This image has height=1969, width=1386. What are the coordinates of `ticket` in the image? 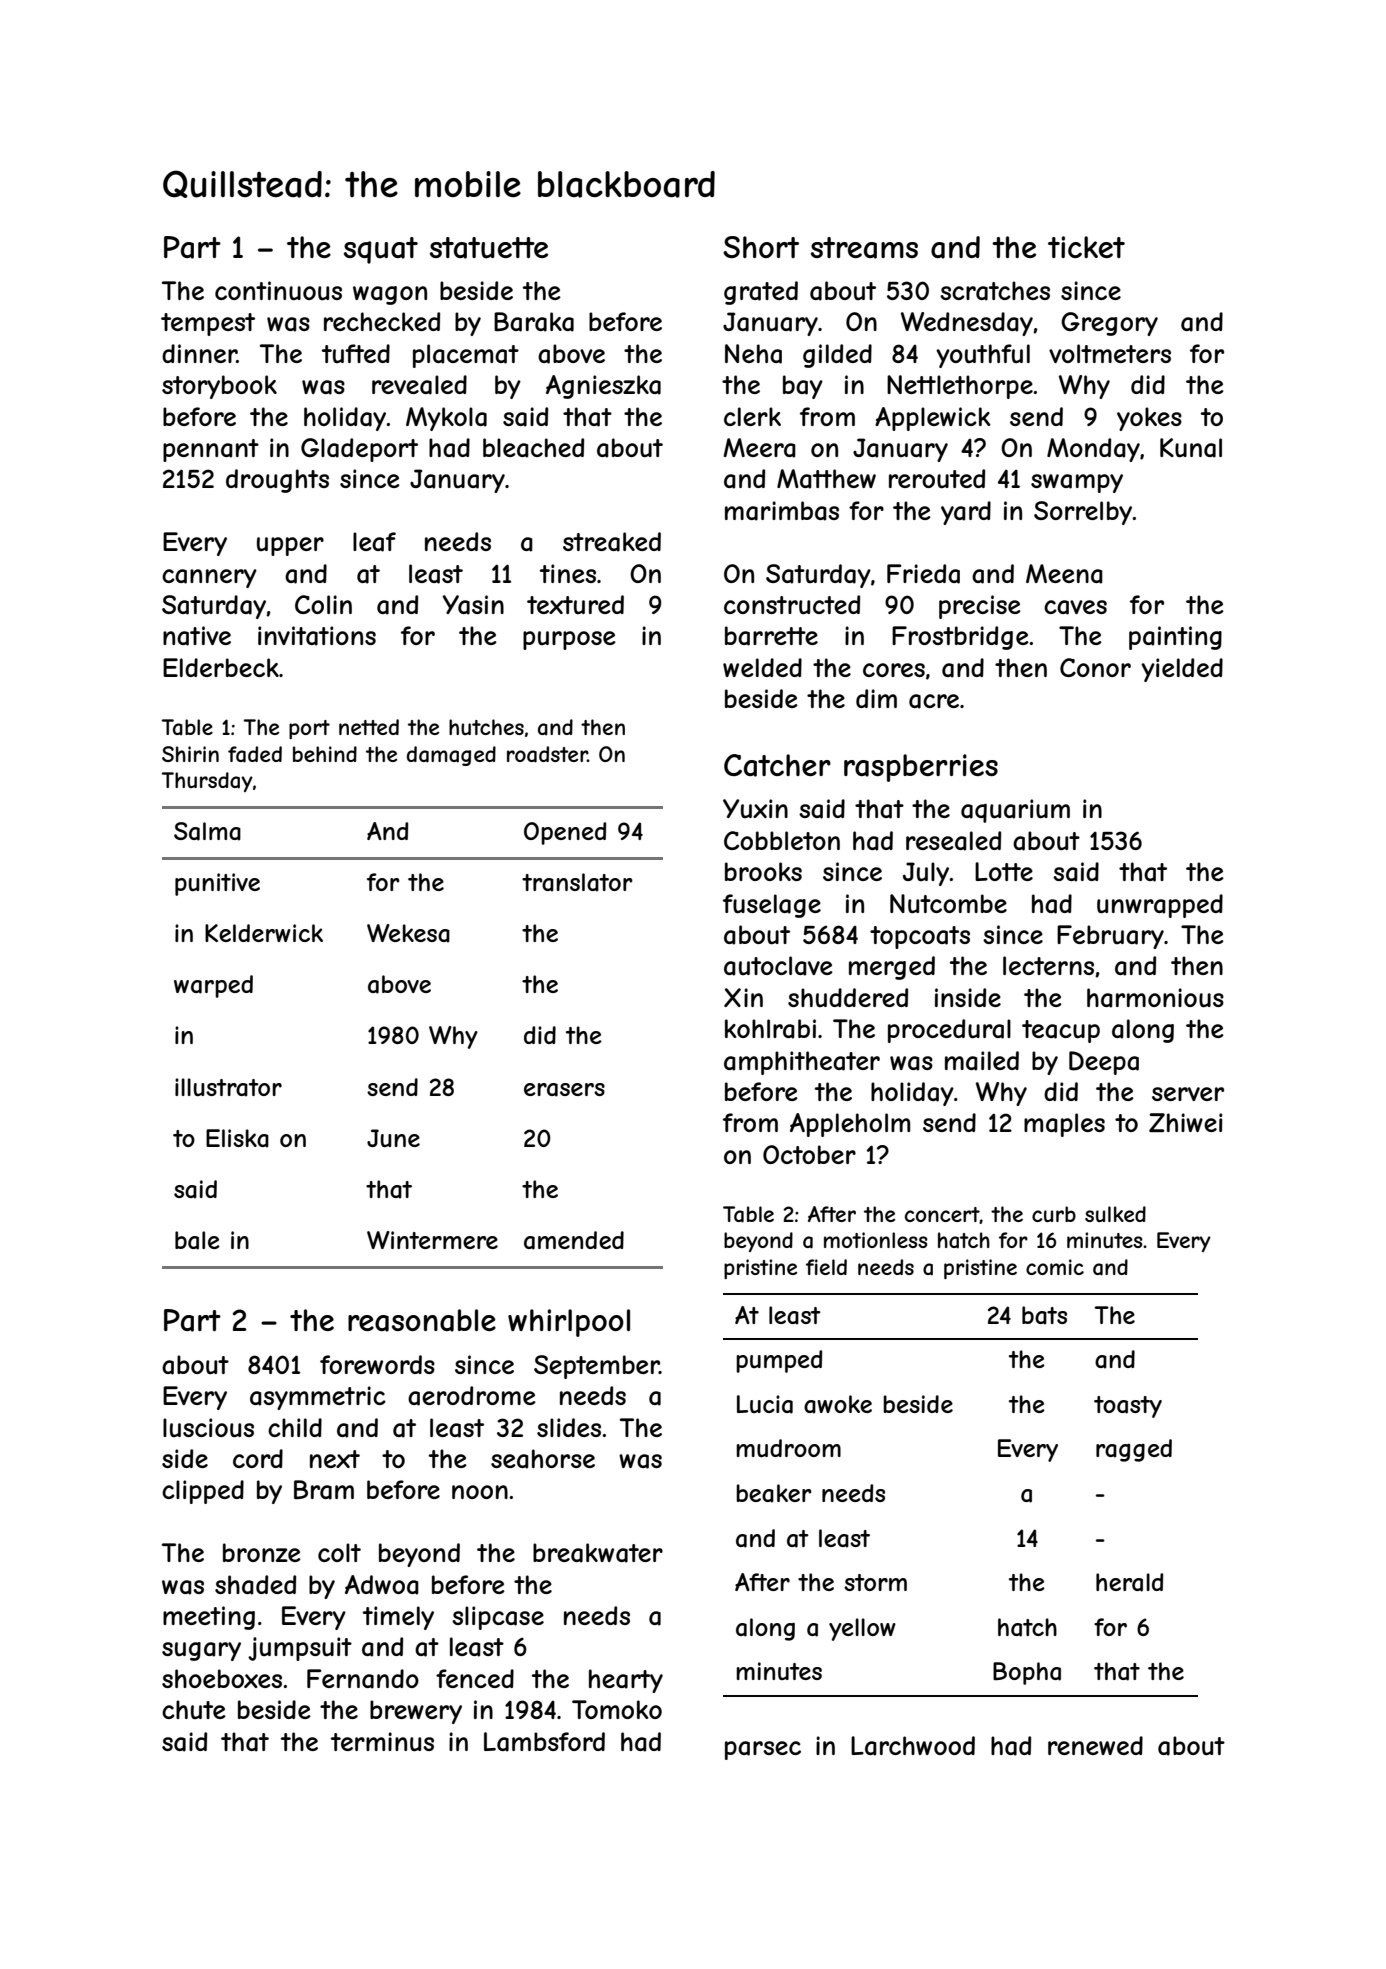 It's located at (1086, 247).
